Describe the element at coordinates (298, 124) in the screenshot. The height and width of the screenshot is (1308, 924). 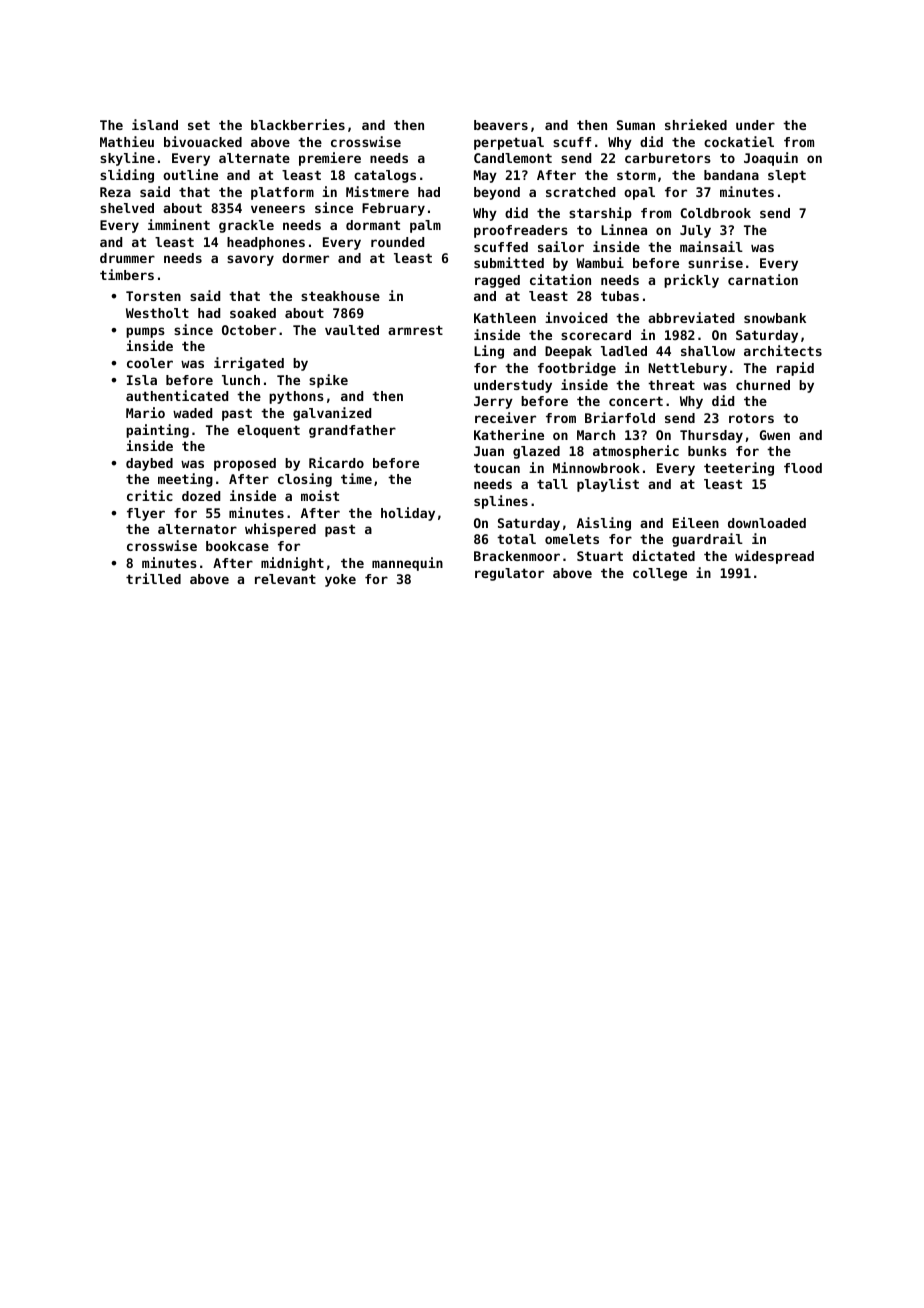
I see `blackberries` at that location.
